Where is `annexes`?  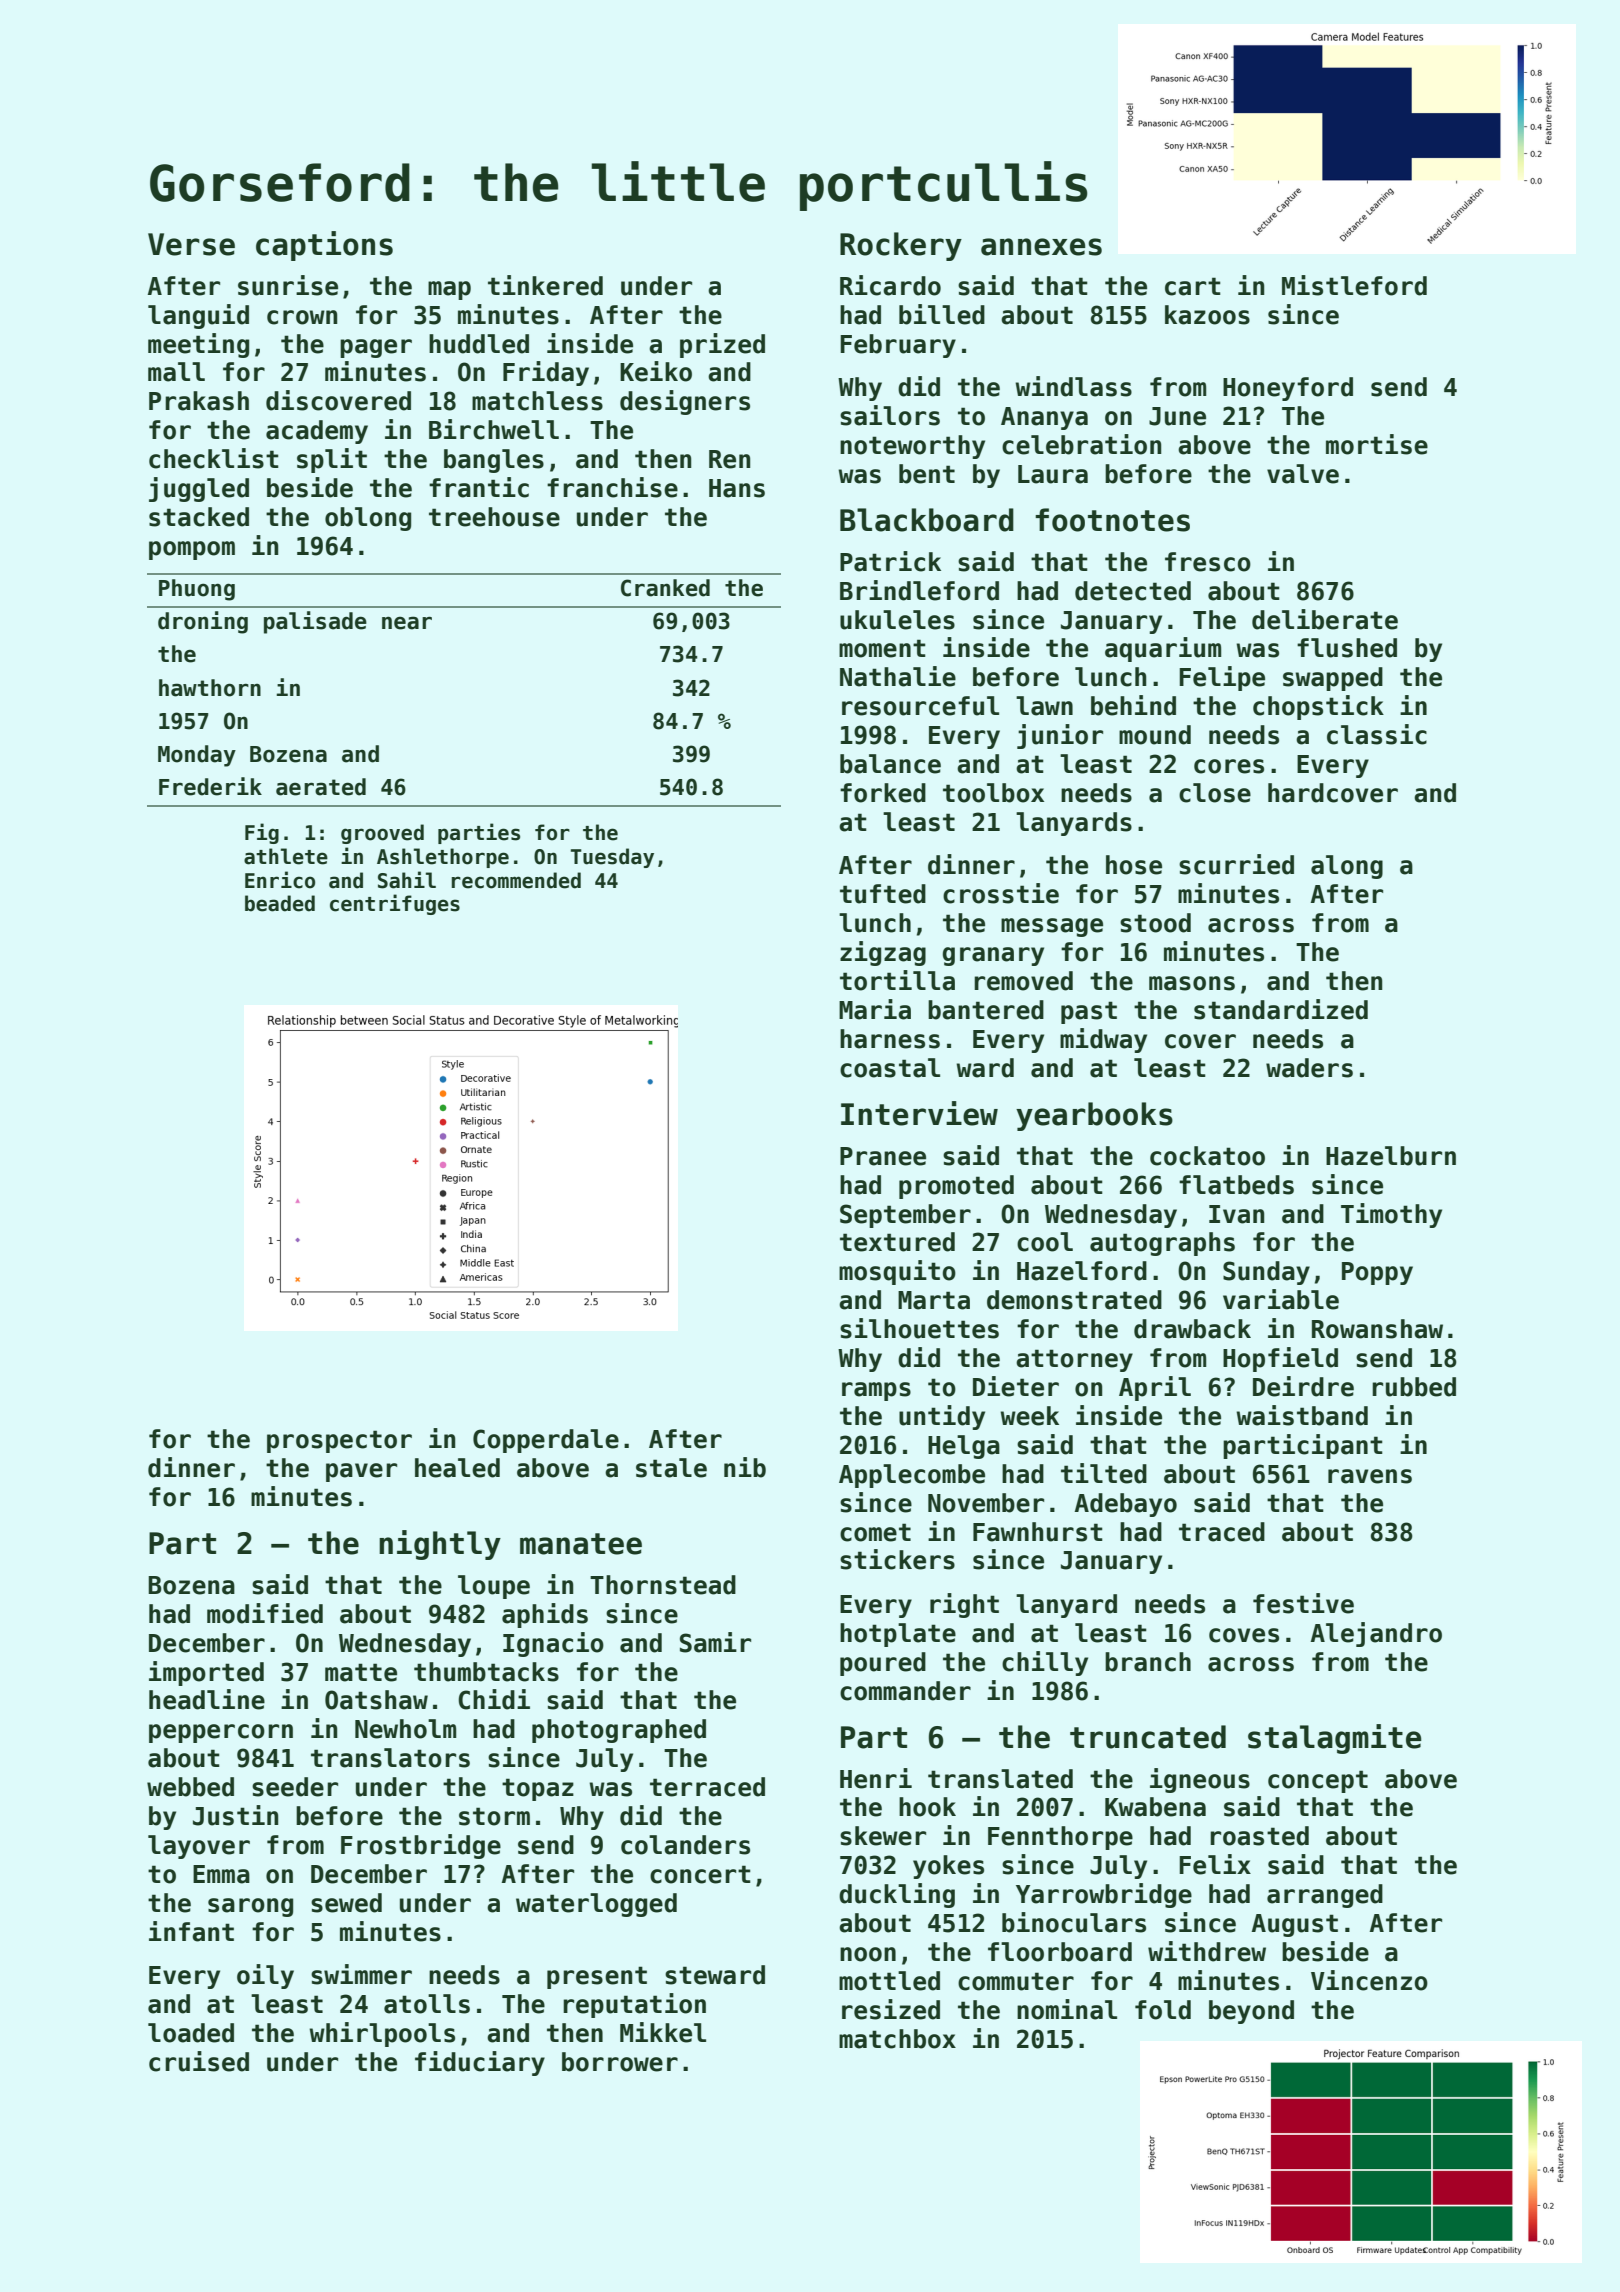 annexes is located at coordinates (1041, 247).
